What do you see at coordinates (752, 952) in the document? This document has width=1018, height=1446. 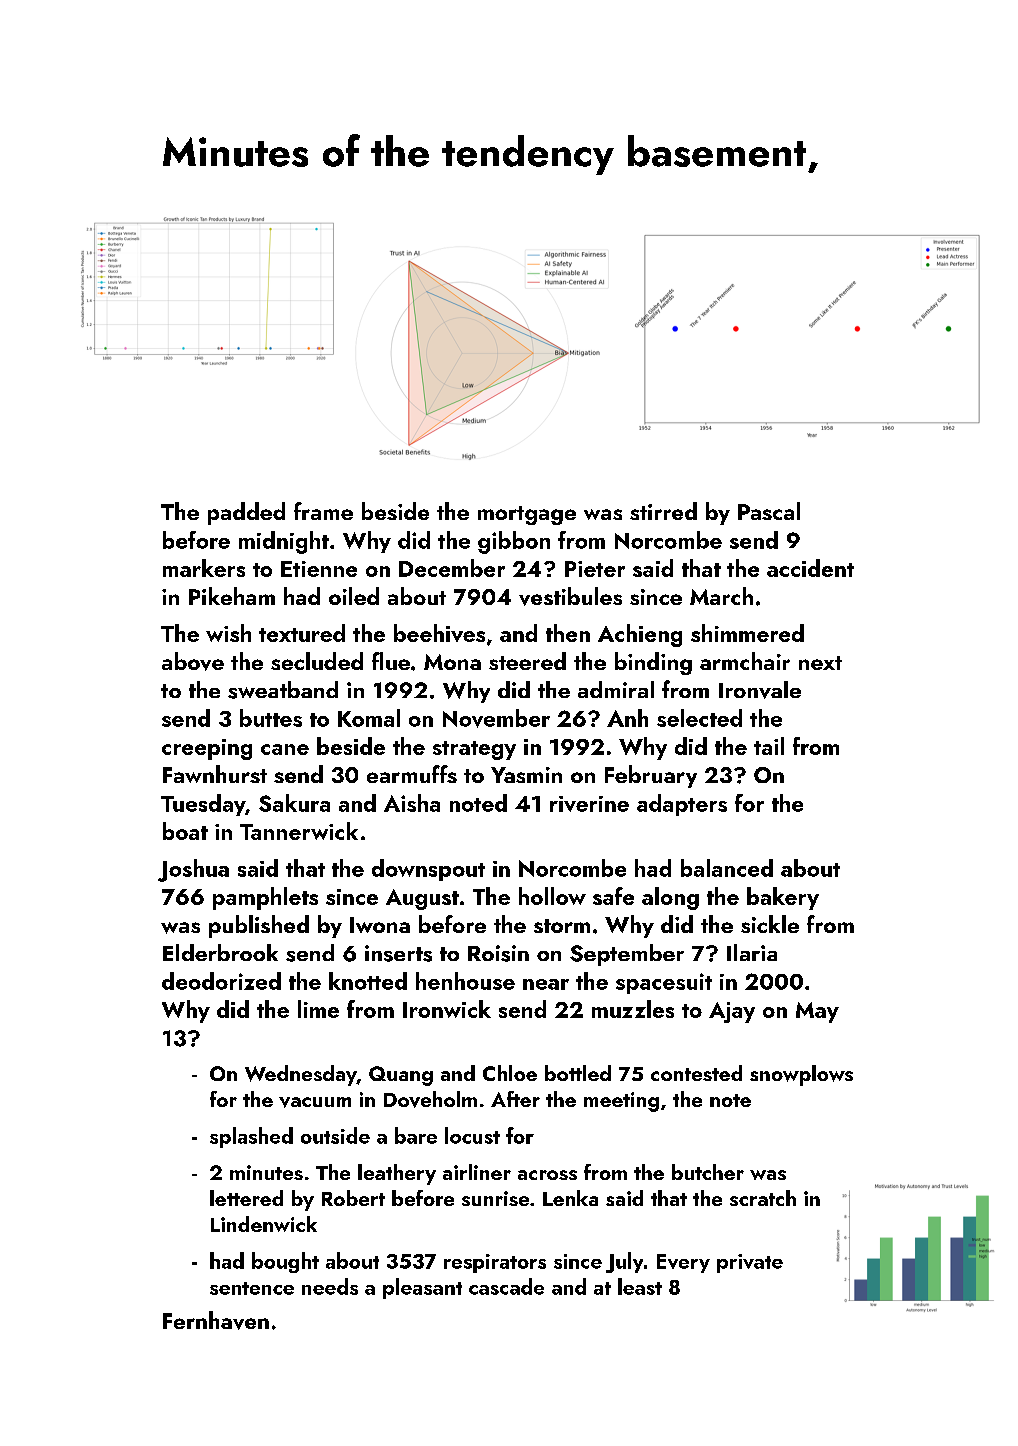 I see `Ilaria` at bounding box center [752, 952].
